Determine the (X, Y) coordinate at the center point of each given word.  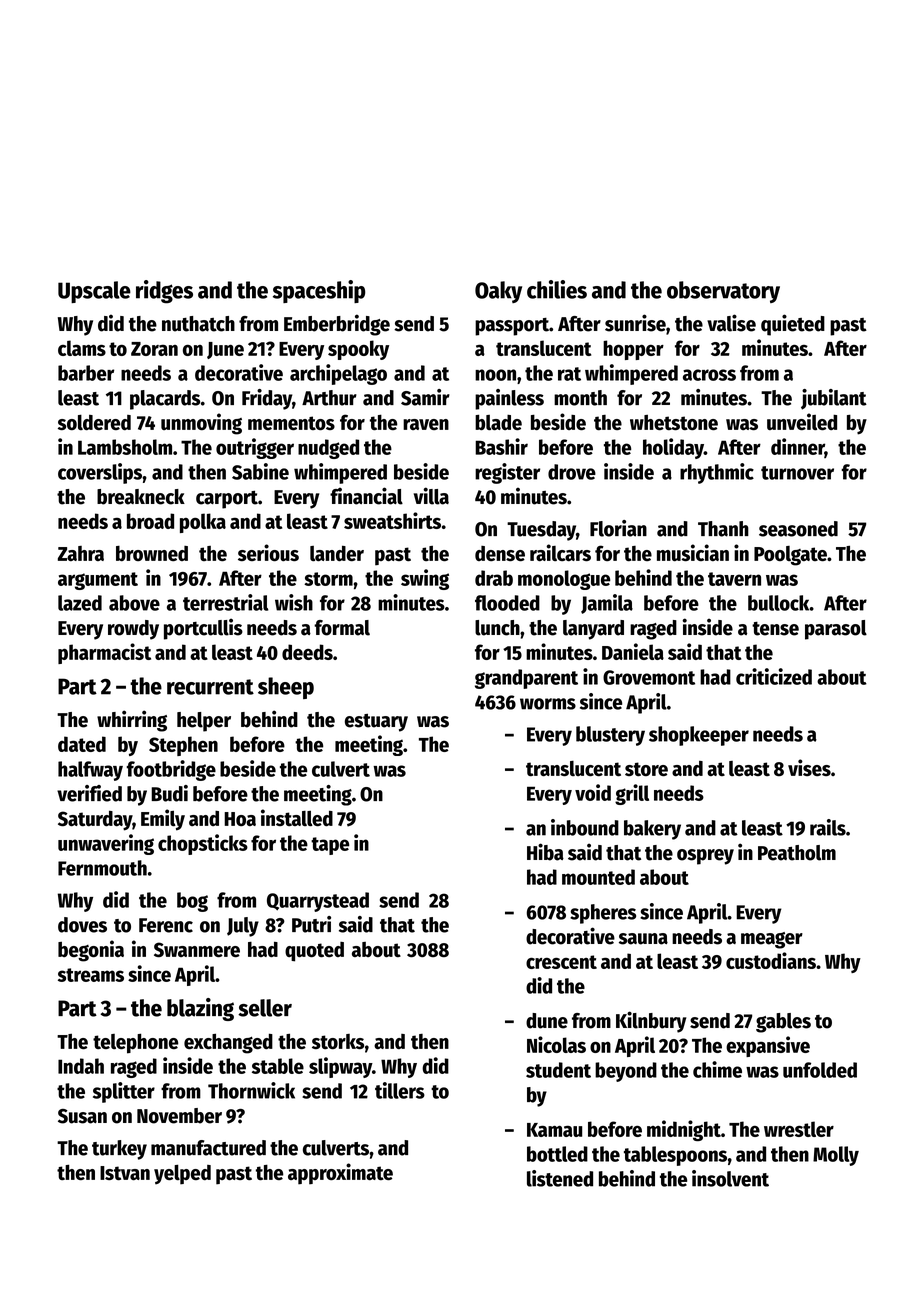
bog (192, 902)
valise (731, 323)
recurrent (210, 687)
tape (330, 846)
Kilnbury (651, 1022)
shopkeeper (699, 736)
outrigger (255, 448)
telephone (135, 1043)
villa (431, 496)
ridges (164, 292)
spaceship (319, 291)
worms (548, 704)
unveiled (802, 422)
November (179, 1116)
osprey (705, 857)
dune (547, 1021)
